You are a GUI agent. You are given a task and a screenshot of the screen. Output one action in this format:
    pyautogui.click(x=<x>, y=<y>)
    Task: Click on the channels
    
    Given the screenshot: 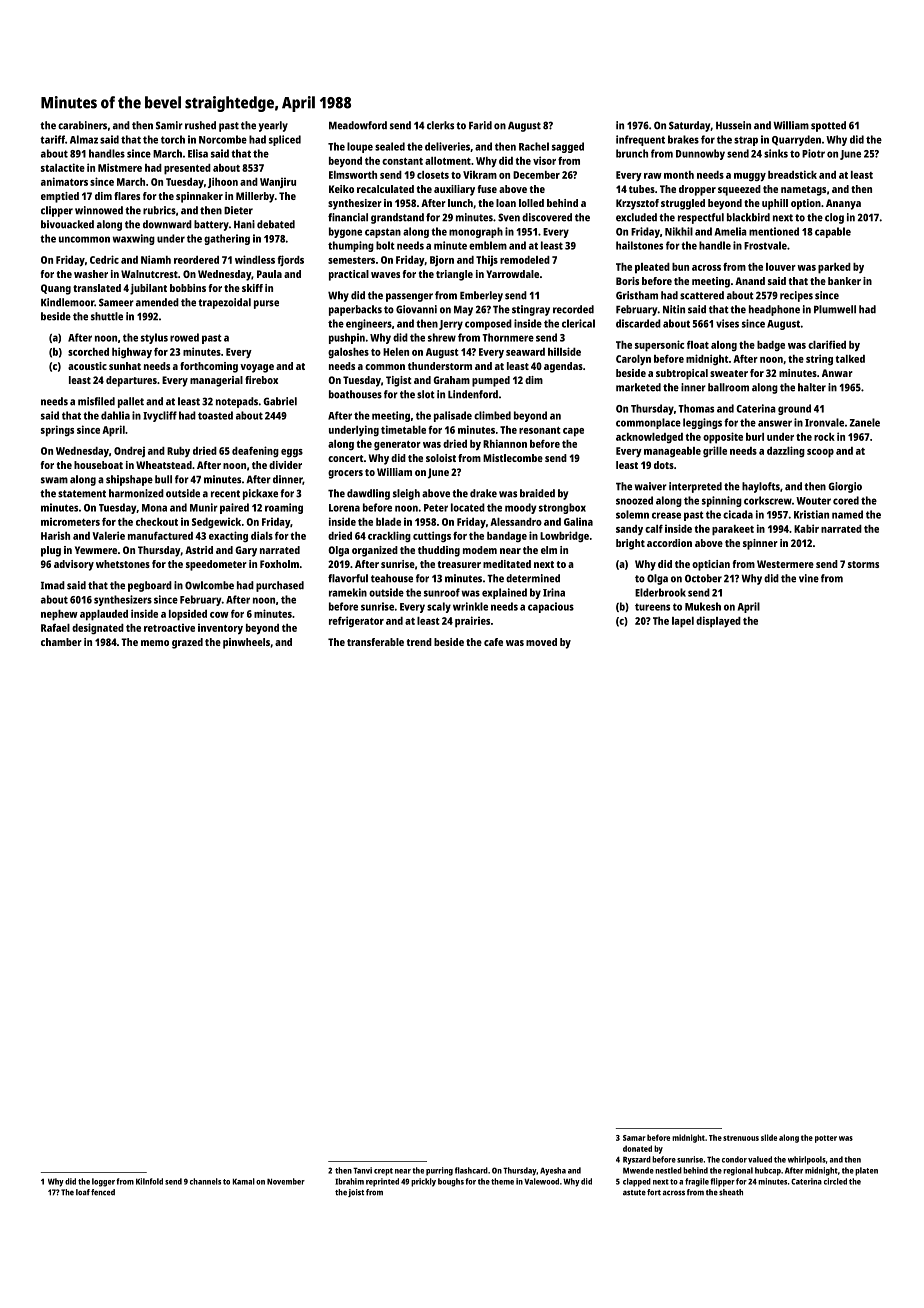 What is the action you would take?
    pyautogui.click(x=205, y=1181)
